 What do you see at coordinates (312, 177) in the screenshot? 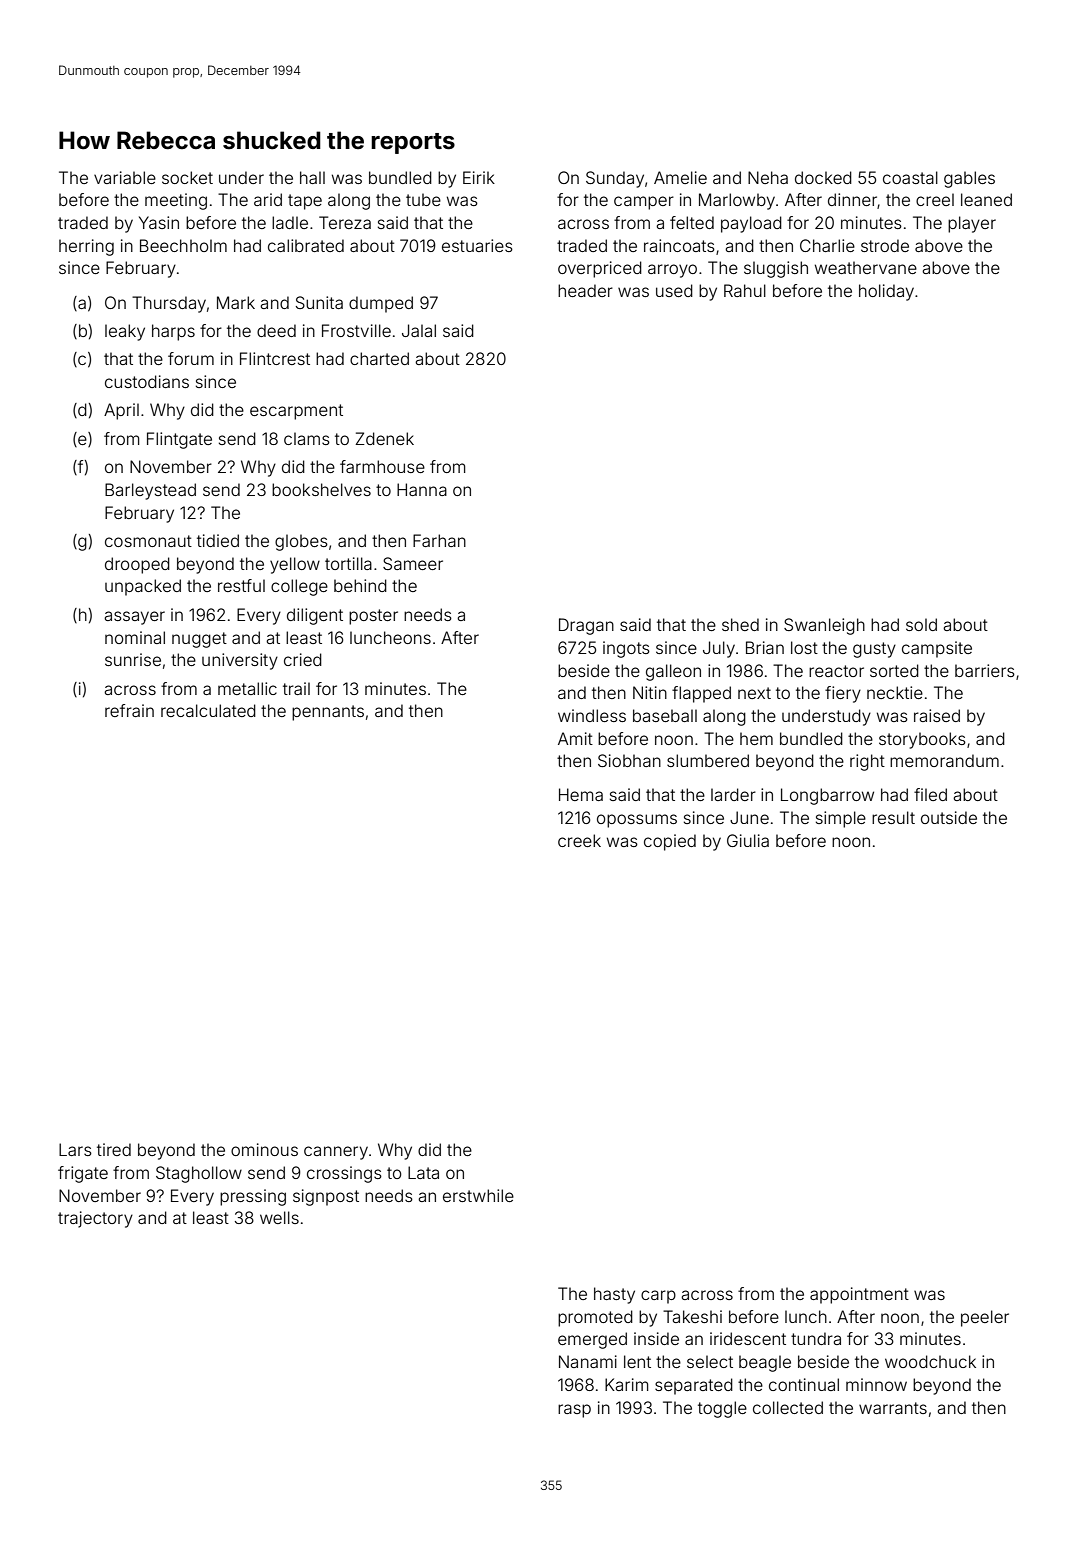
I see `hall` at bounding box center [312, 177].
